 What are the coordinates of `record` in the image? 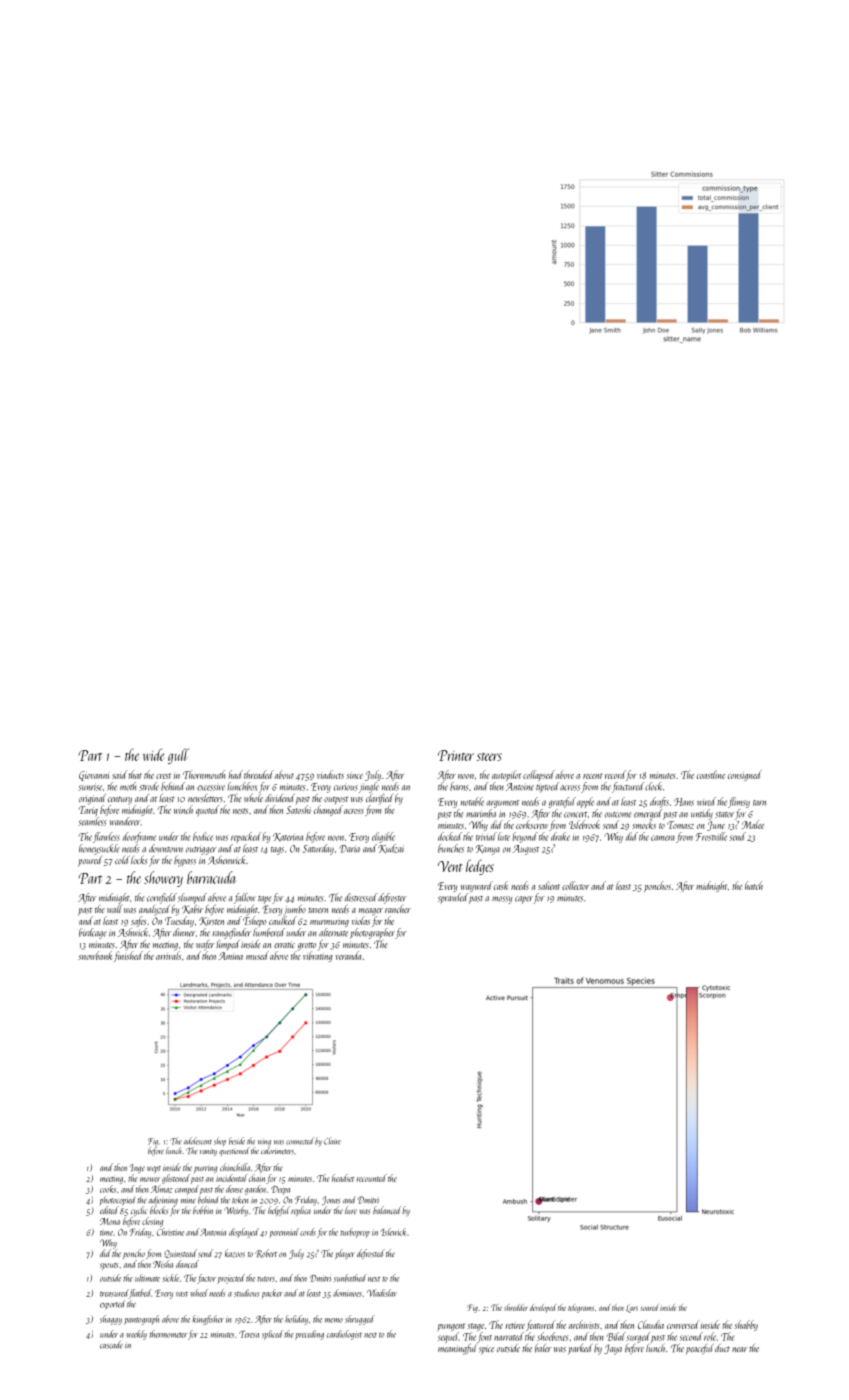 It's located at (615, 774).
